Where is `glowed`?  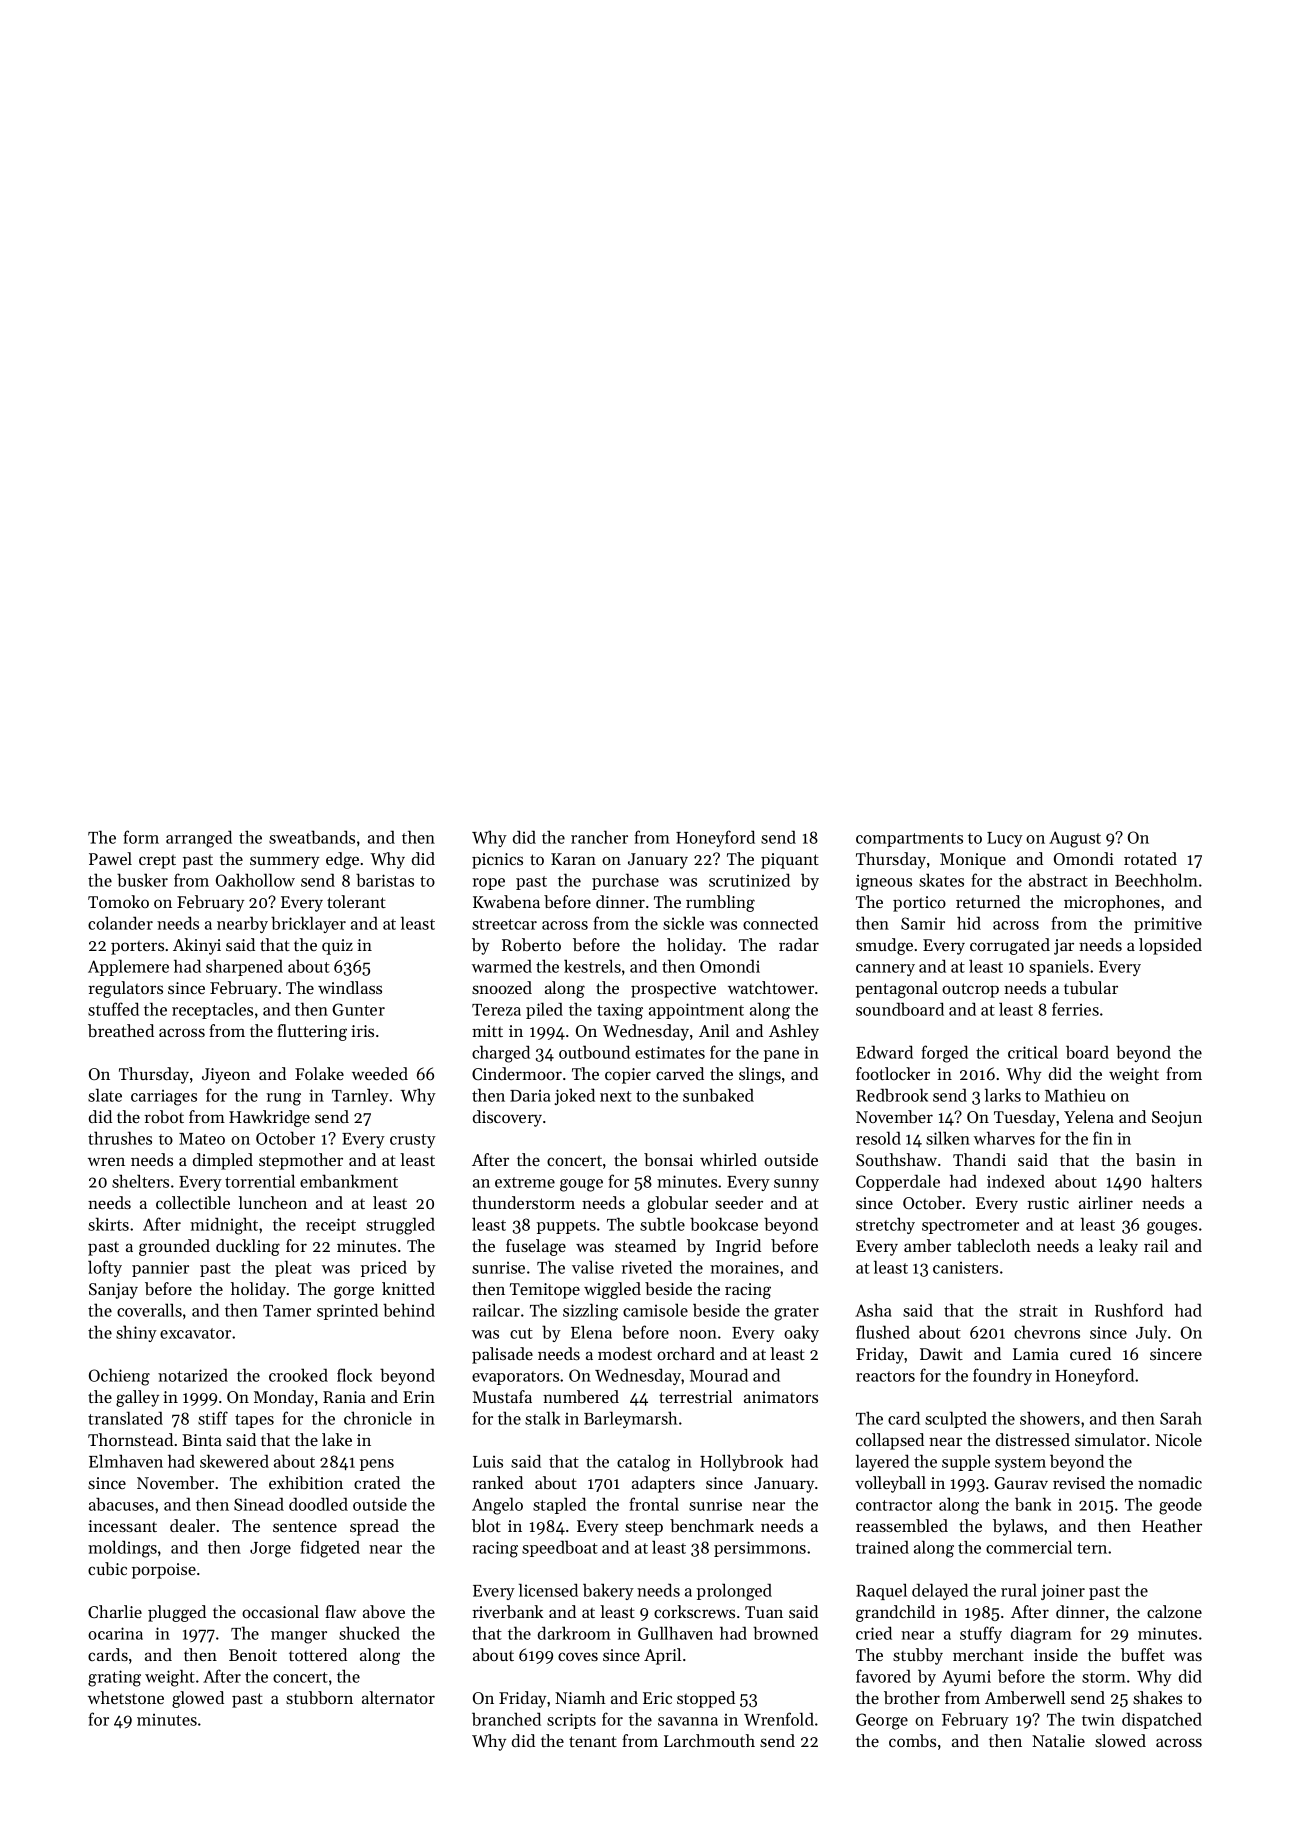 glowed is located at coordinates (198, 1699).
